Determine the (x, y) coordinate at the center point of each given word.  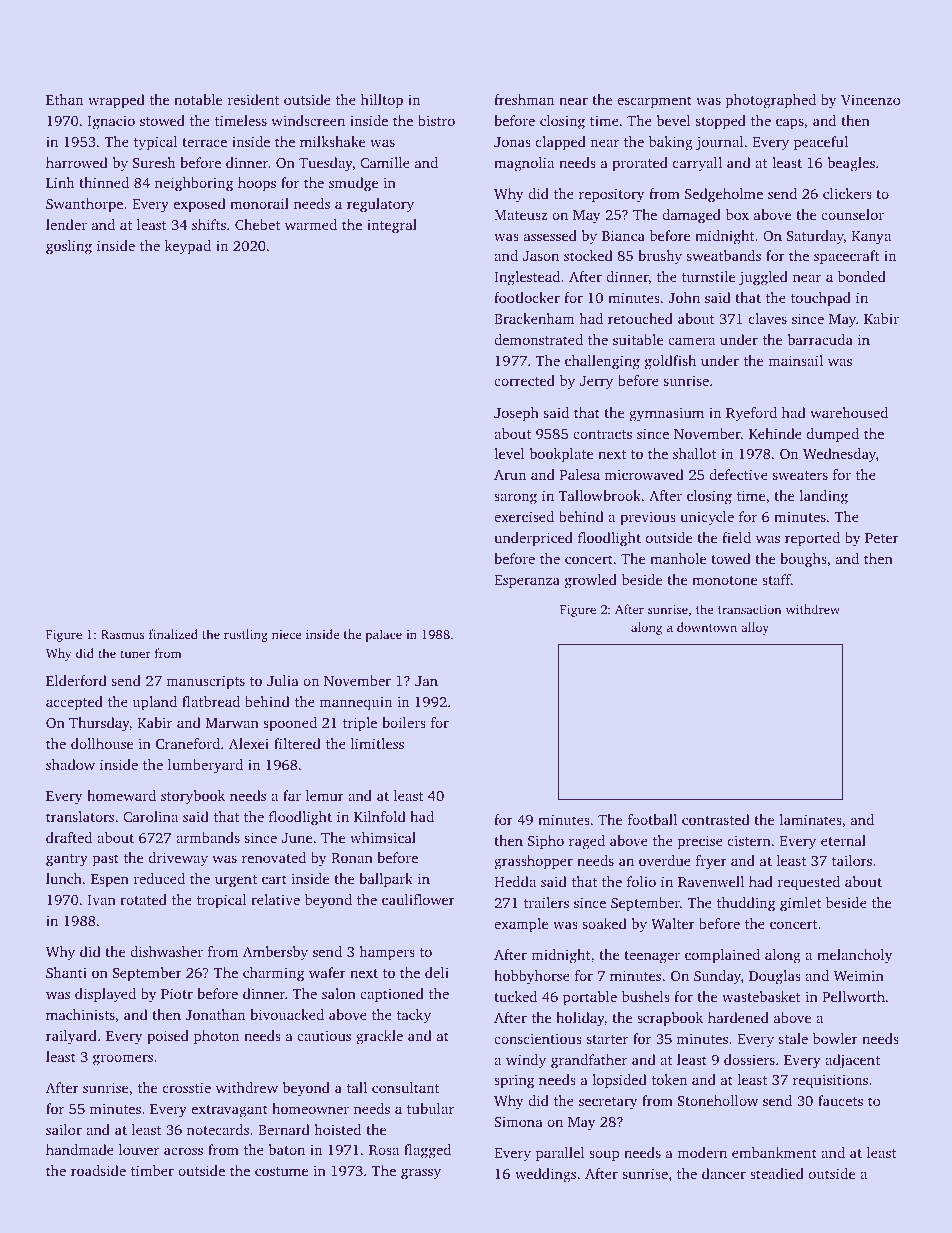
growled (591, 581)
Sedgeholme (724, 195)
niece (286, 634)
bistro (436, 120)
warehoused (849, 412)
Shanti (66, 972)
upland (154, 703)
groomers (123, 1060)
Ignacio (111, 122)
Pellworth (853, 996)
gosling (69, 247)
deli (437, 972)
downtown (707, 627)
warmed (311, 224)
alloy (755, 628)
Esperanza (527, 581)
